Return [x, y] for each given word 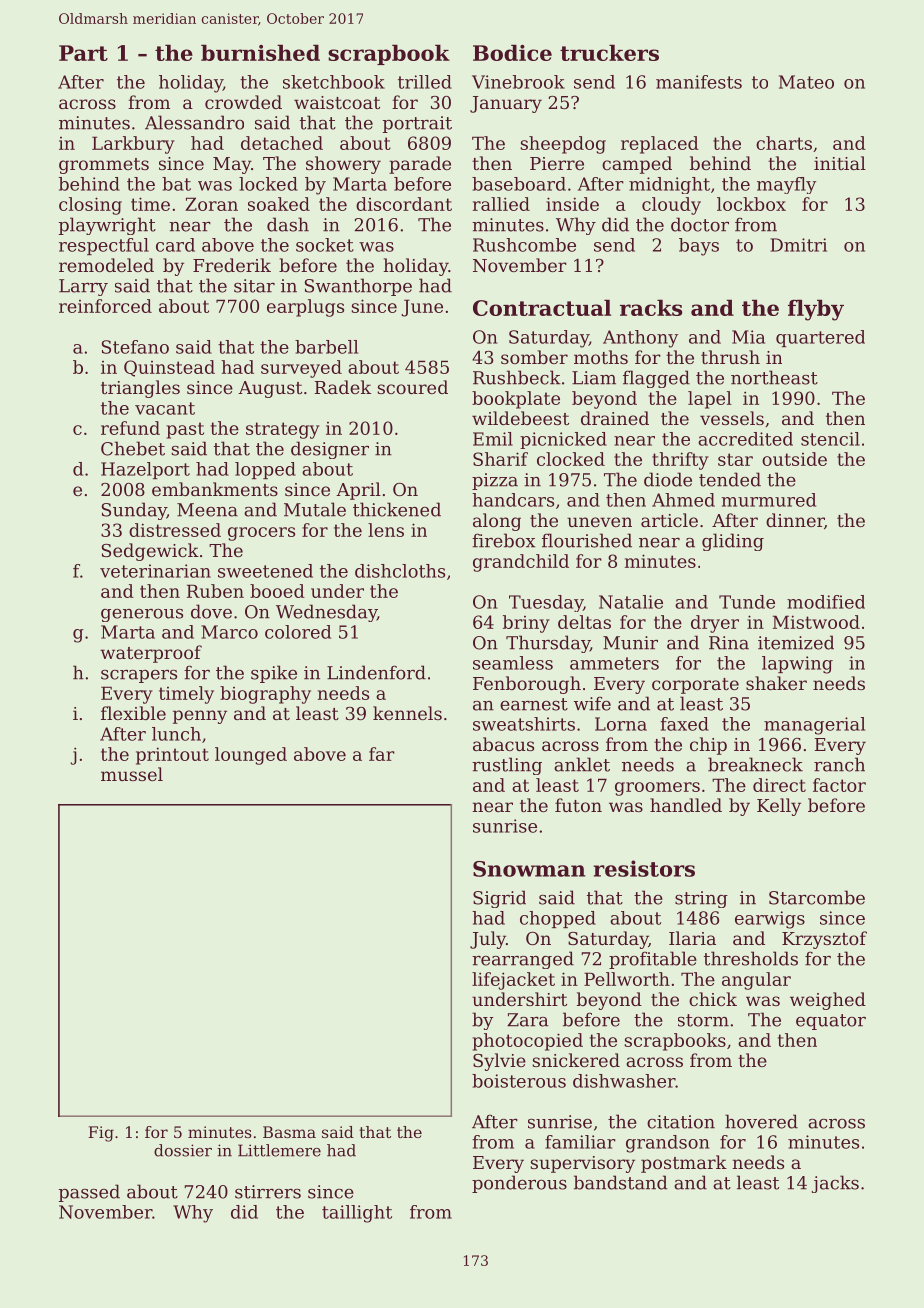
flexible [133, 713]
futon [578, 805]
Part [83, 53]
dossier [183, 1150]
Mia [748, 337]
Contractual [542, 307]
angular [756, 981]
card [175, 245]
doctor [700, 224]
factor [839, 785]
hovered [761, 1121]
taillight [357, 1214]
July [488, 940]
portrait [417, 124]
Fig [101, 1134]
